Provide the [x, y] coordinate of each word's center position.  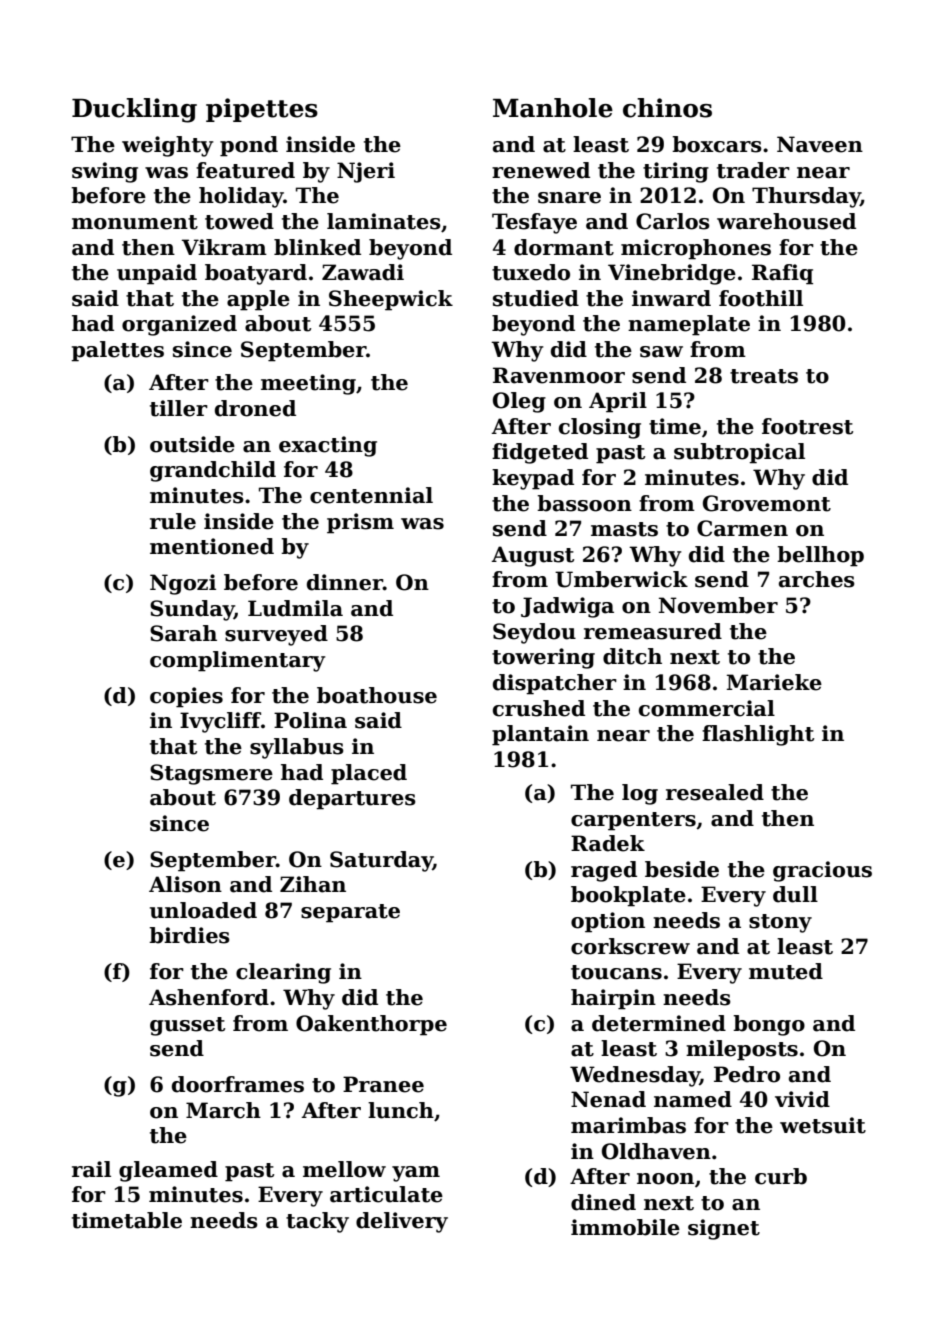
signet [724, 1229]
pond [249, 146]
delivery [402, 1222]
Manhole [553, 108]
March [223, 1110]
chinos [667, 108]
